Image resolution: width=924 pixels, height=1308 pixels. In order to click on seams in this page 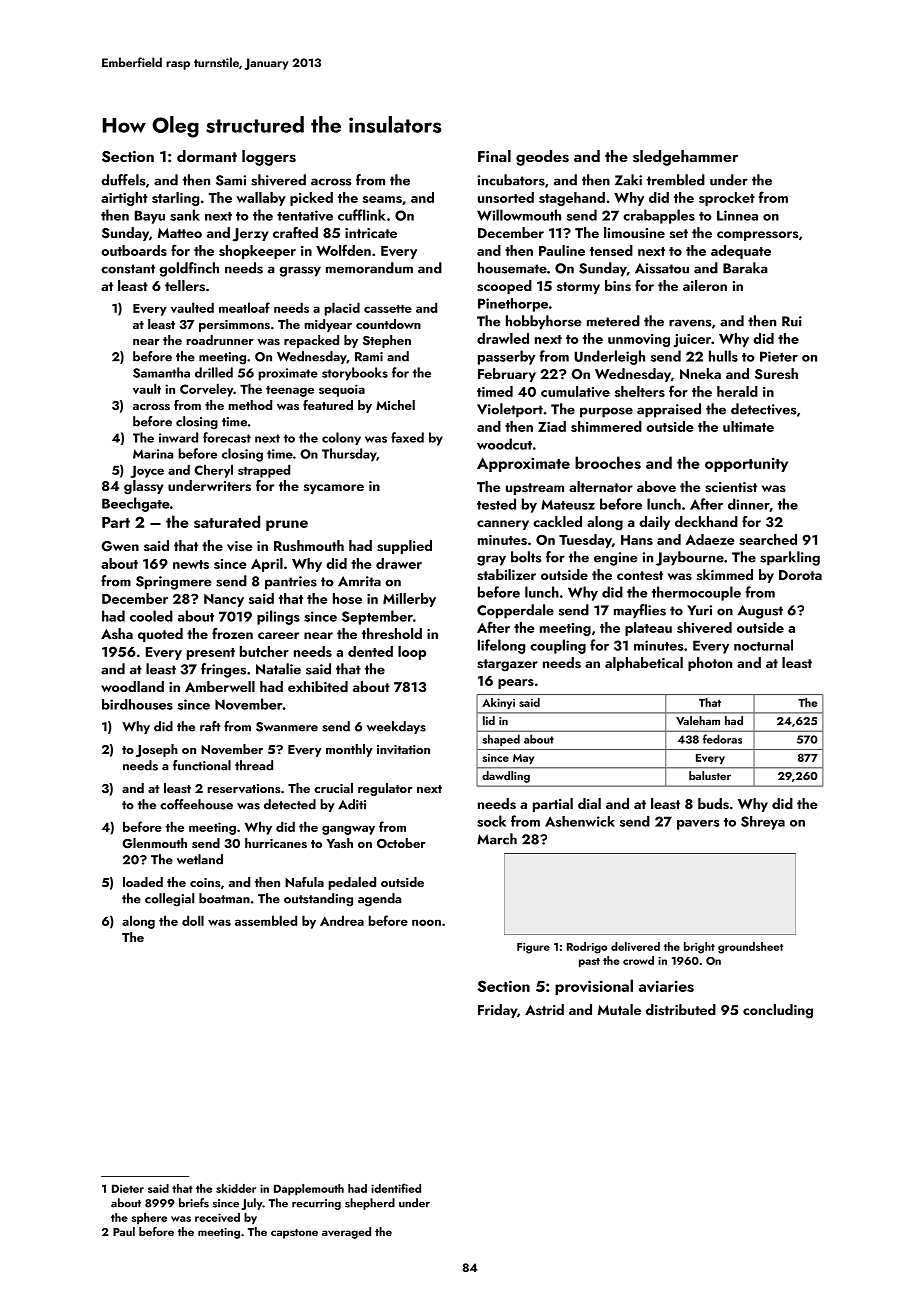, I will do `click(382, 199)`.
